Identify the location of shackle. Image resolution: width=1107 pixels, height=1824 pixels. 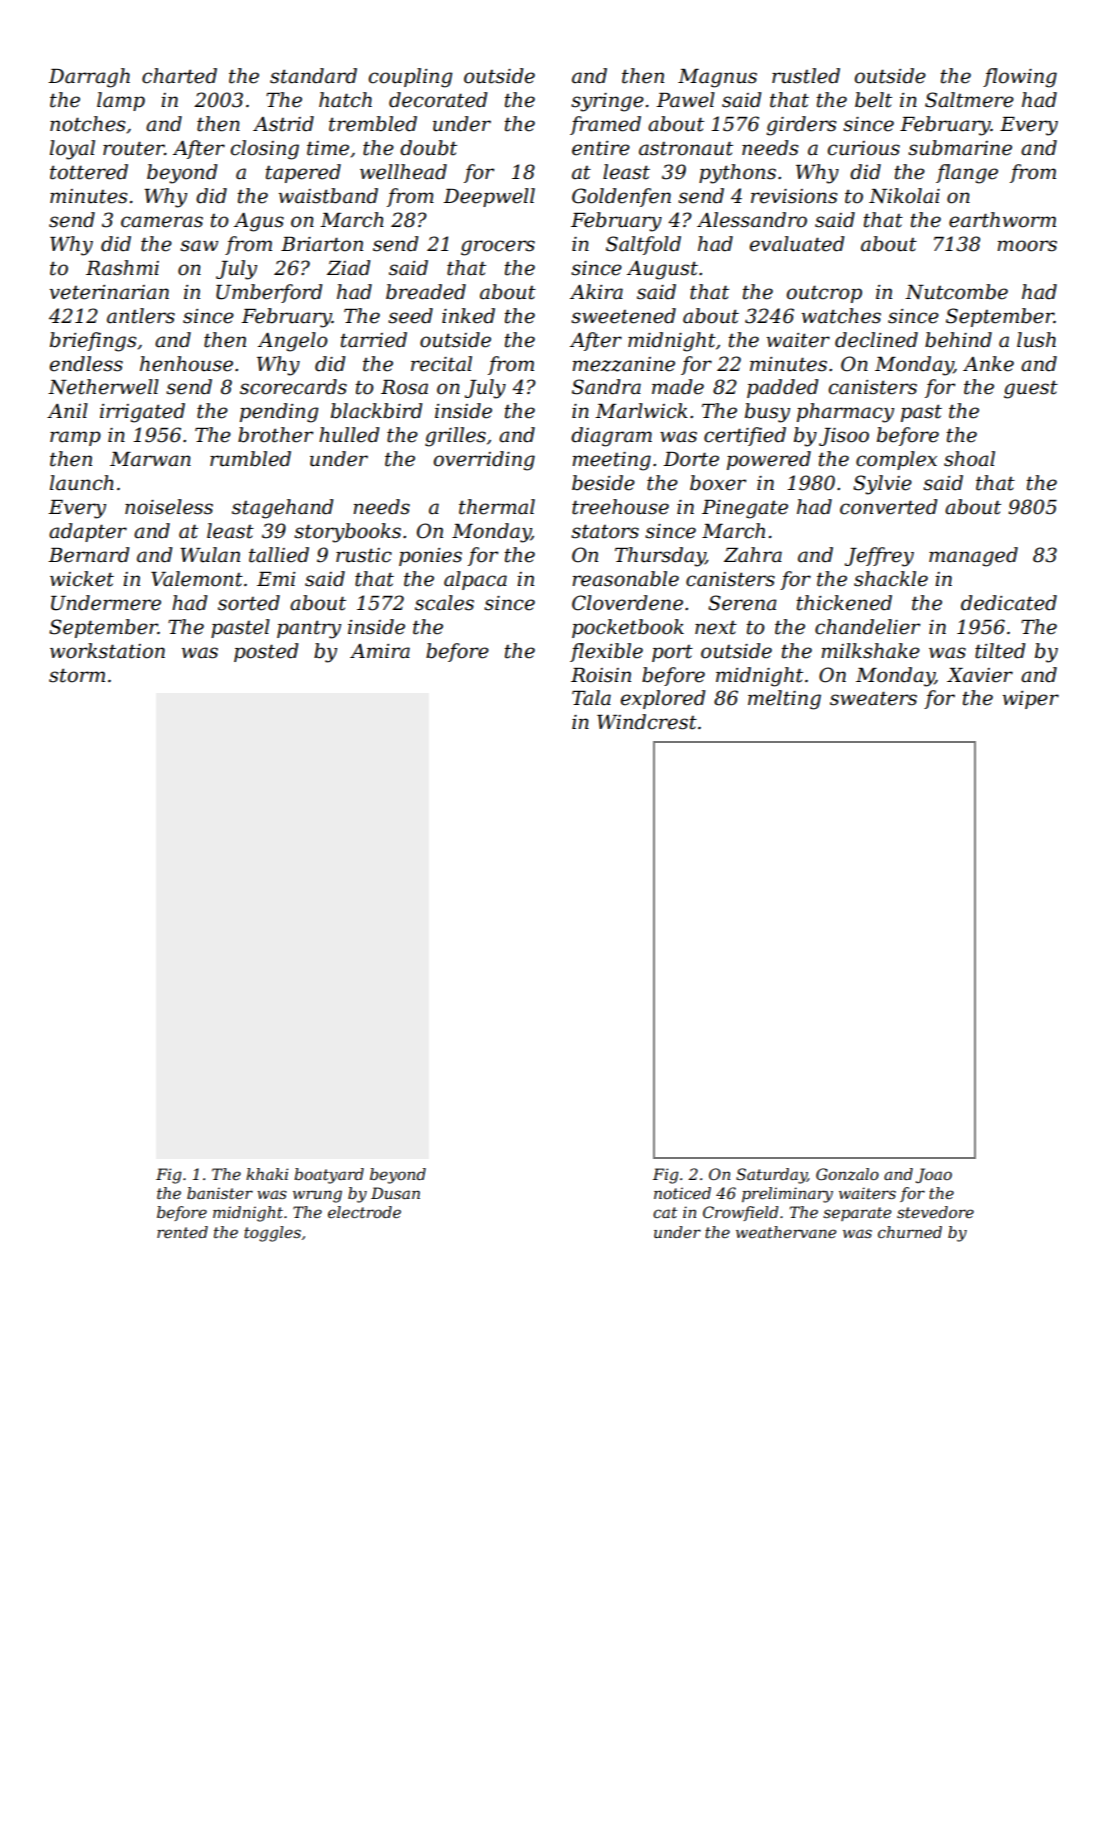
(891, 579).
